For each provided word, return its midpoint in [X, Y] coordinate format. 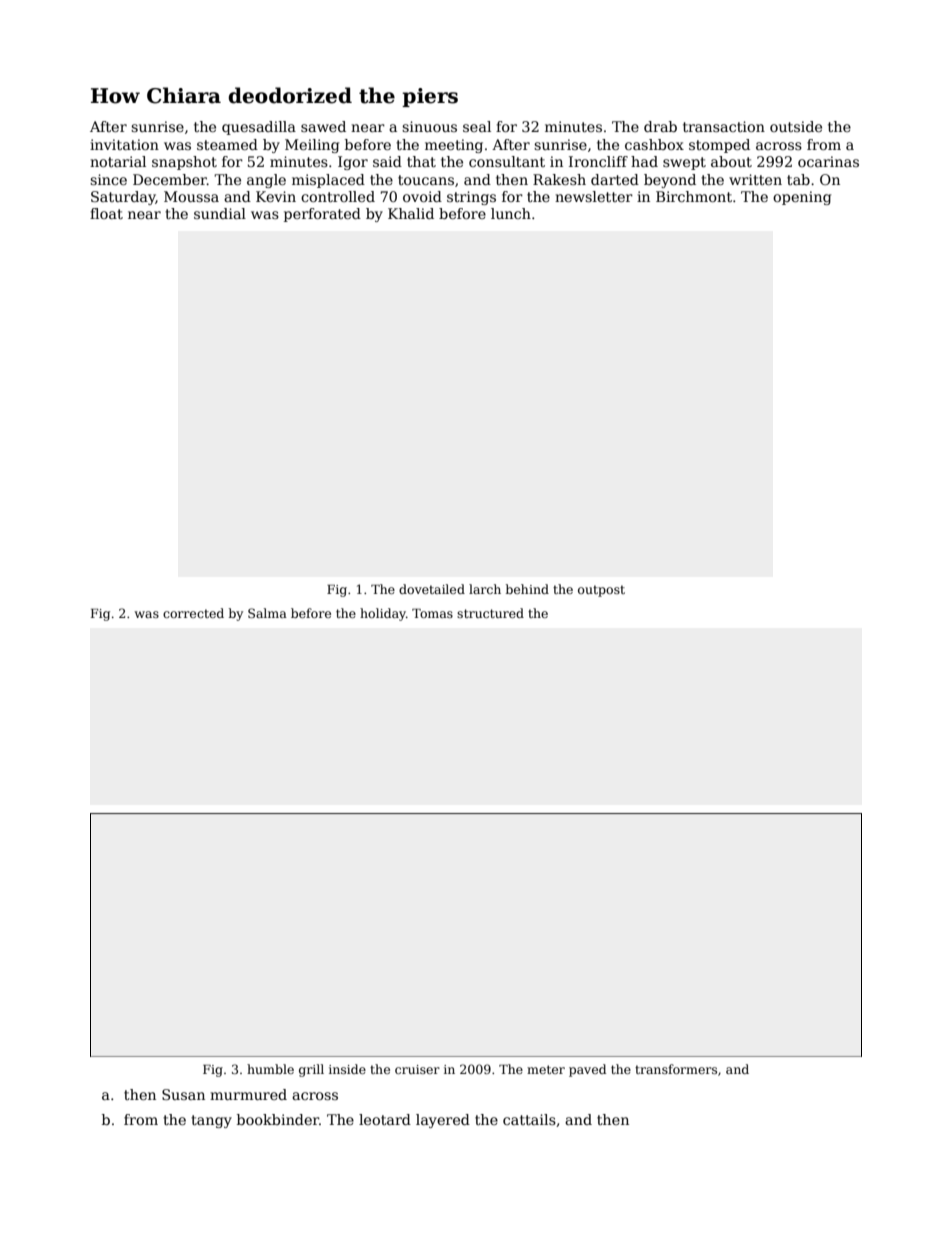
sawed [323, 126]
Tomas [432, 613]
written [755, 179]
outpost [601, 591]
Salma [267, 613]
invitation [124, 144]
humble [270, 1069]
